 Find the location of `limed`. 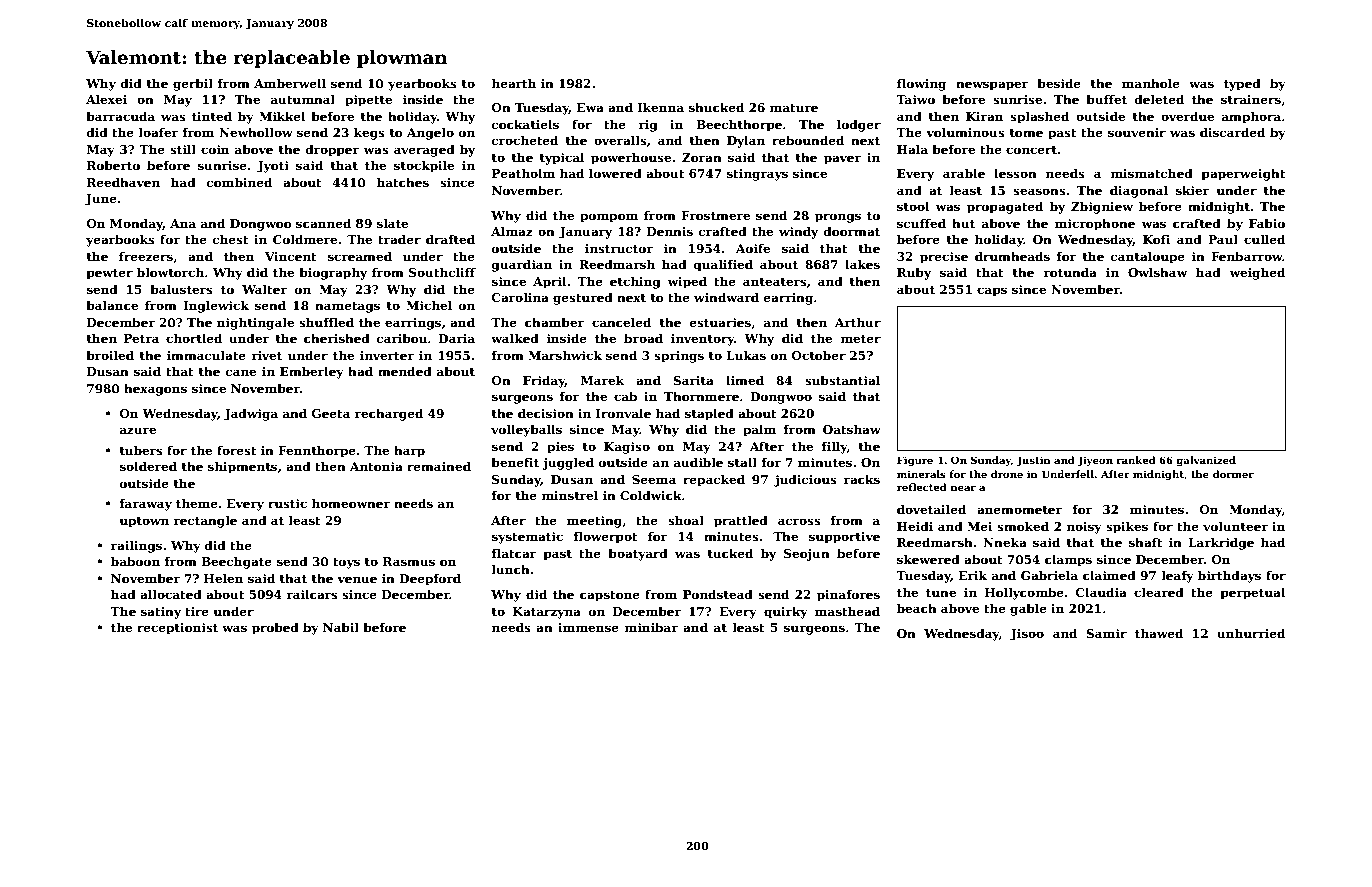

limed is located at coordinates (745, 380).
